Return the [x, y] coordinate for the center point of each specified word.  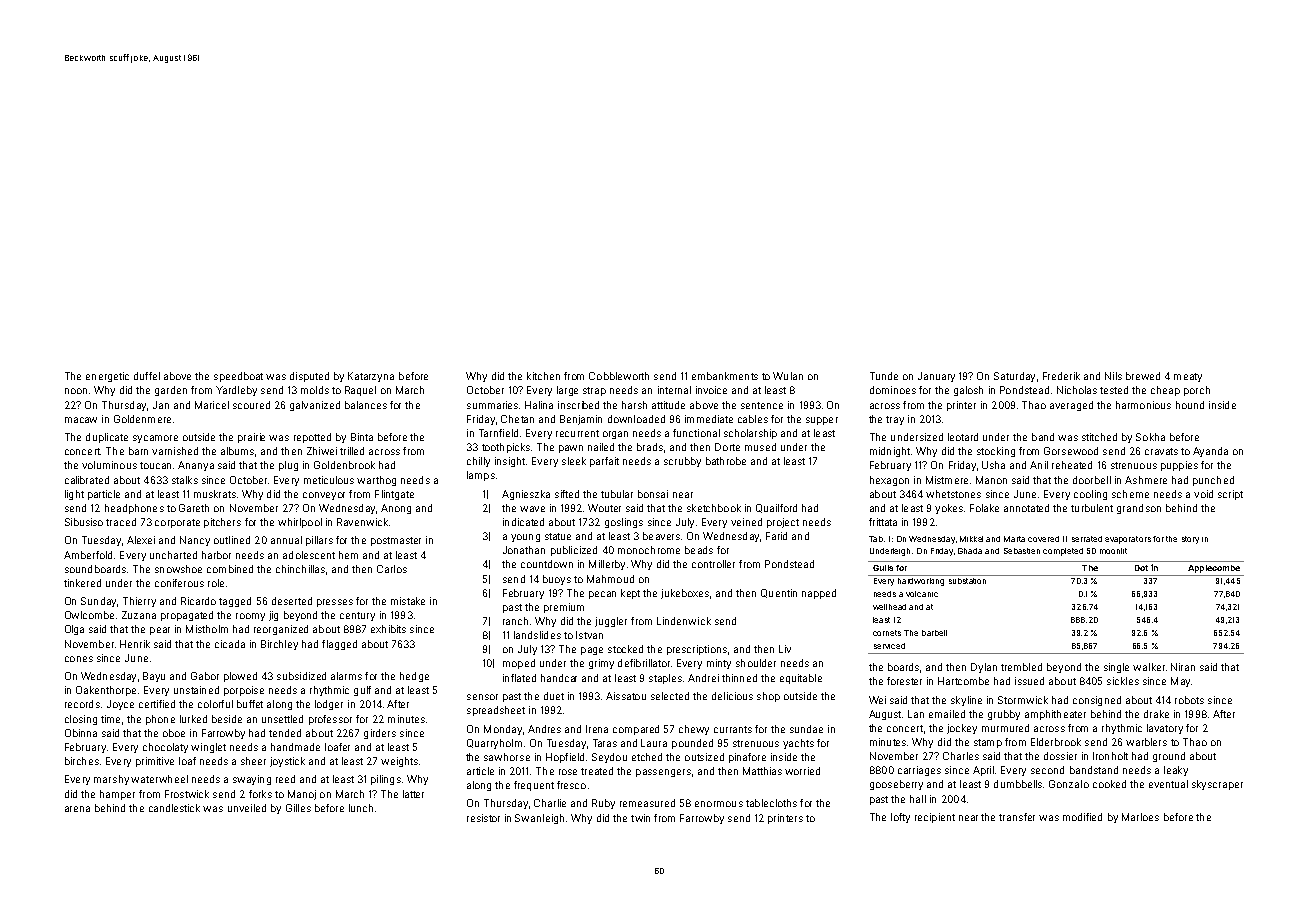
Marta [1014, 539]
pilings [386, 780]
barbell [934, 633]
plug [288, 466]
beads [699, 550]
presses [335, 603]
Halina [539, 405]
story [1190, 540]
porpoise [244, 691]
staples [665, 679]
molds [315, 390]
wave [532, 509]
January [936, 377]
